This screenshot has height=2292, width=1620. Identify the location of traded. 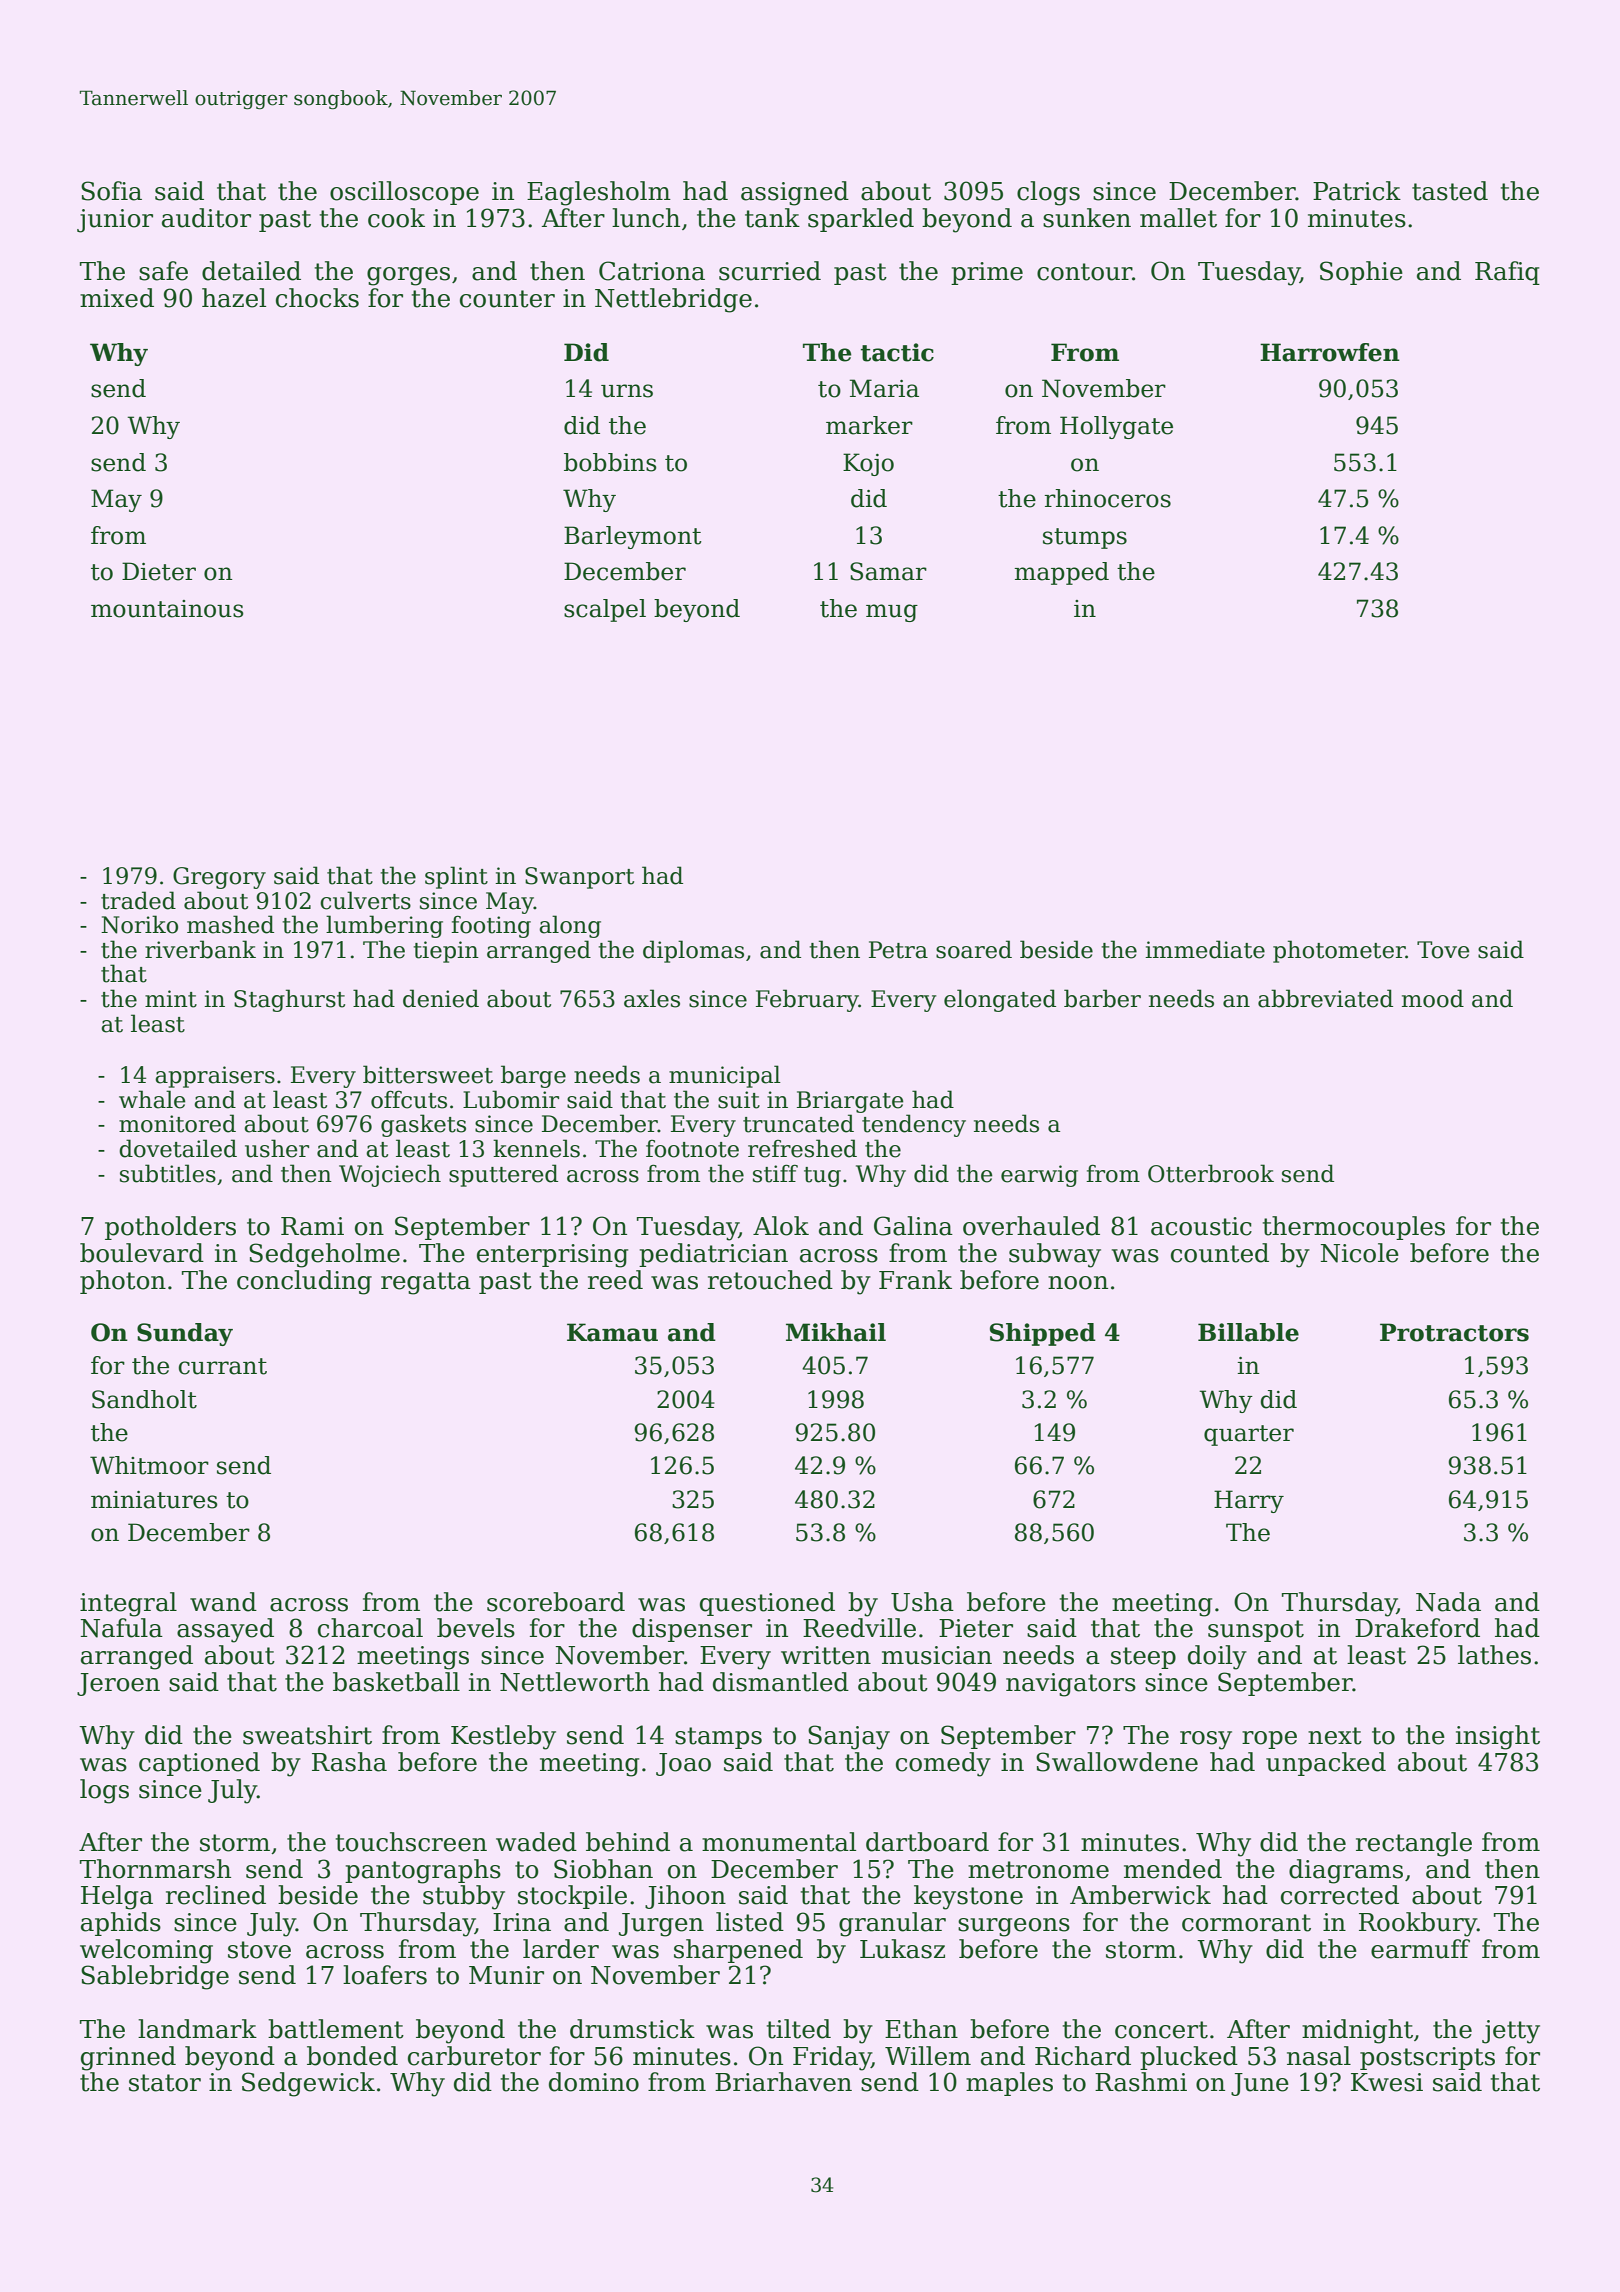
(138, 900).
